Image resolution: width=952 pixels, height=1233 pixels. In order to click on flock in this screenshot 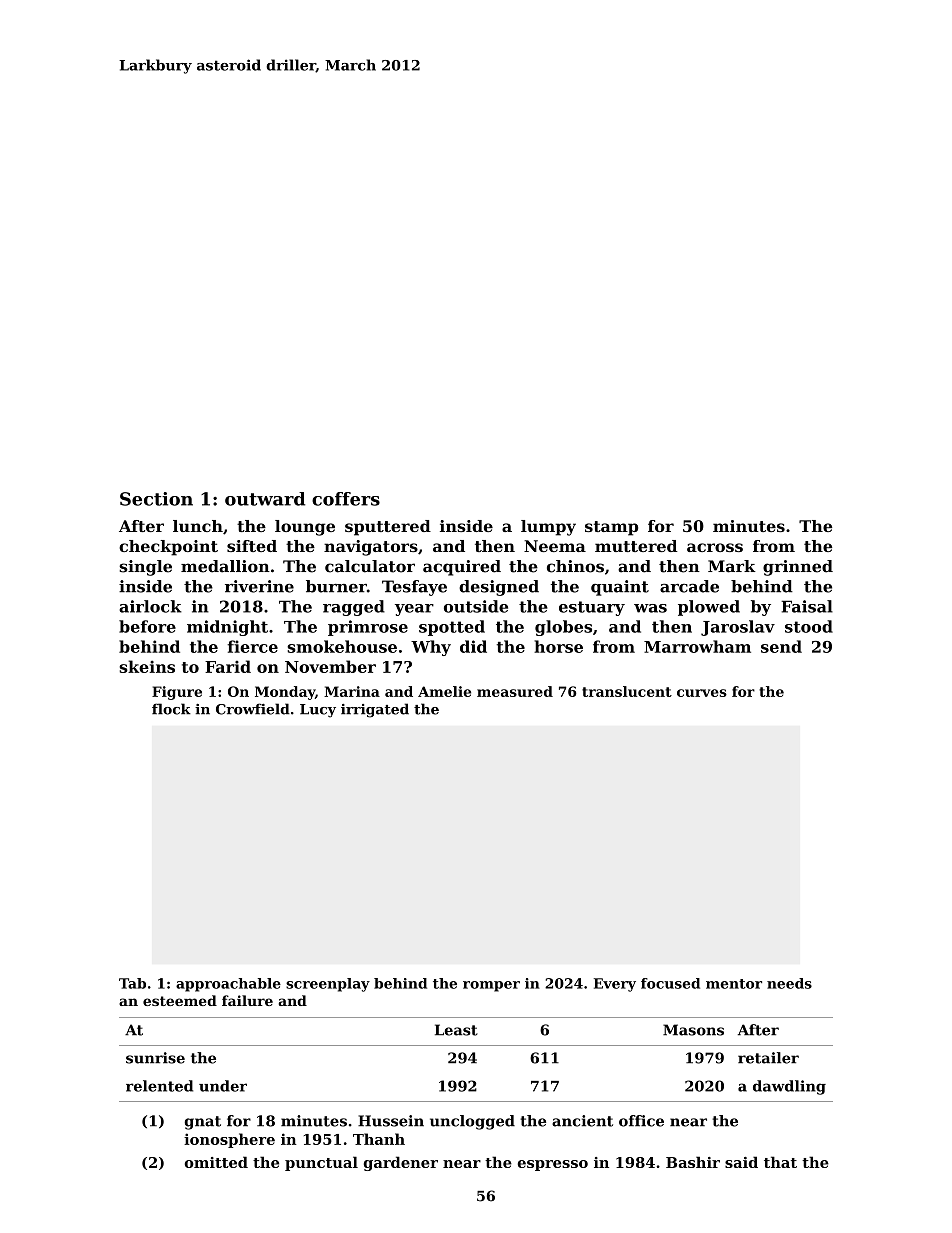, I will do `click(171, 709)`.
